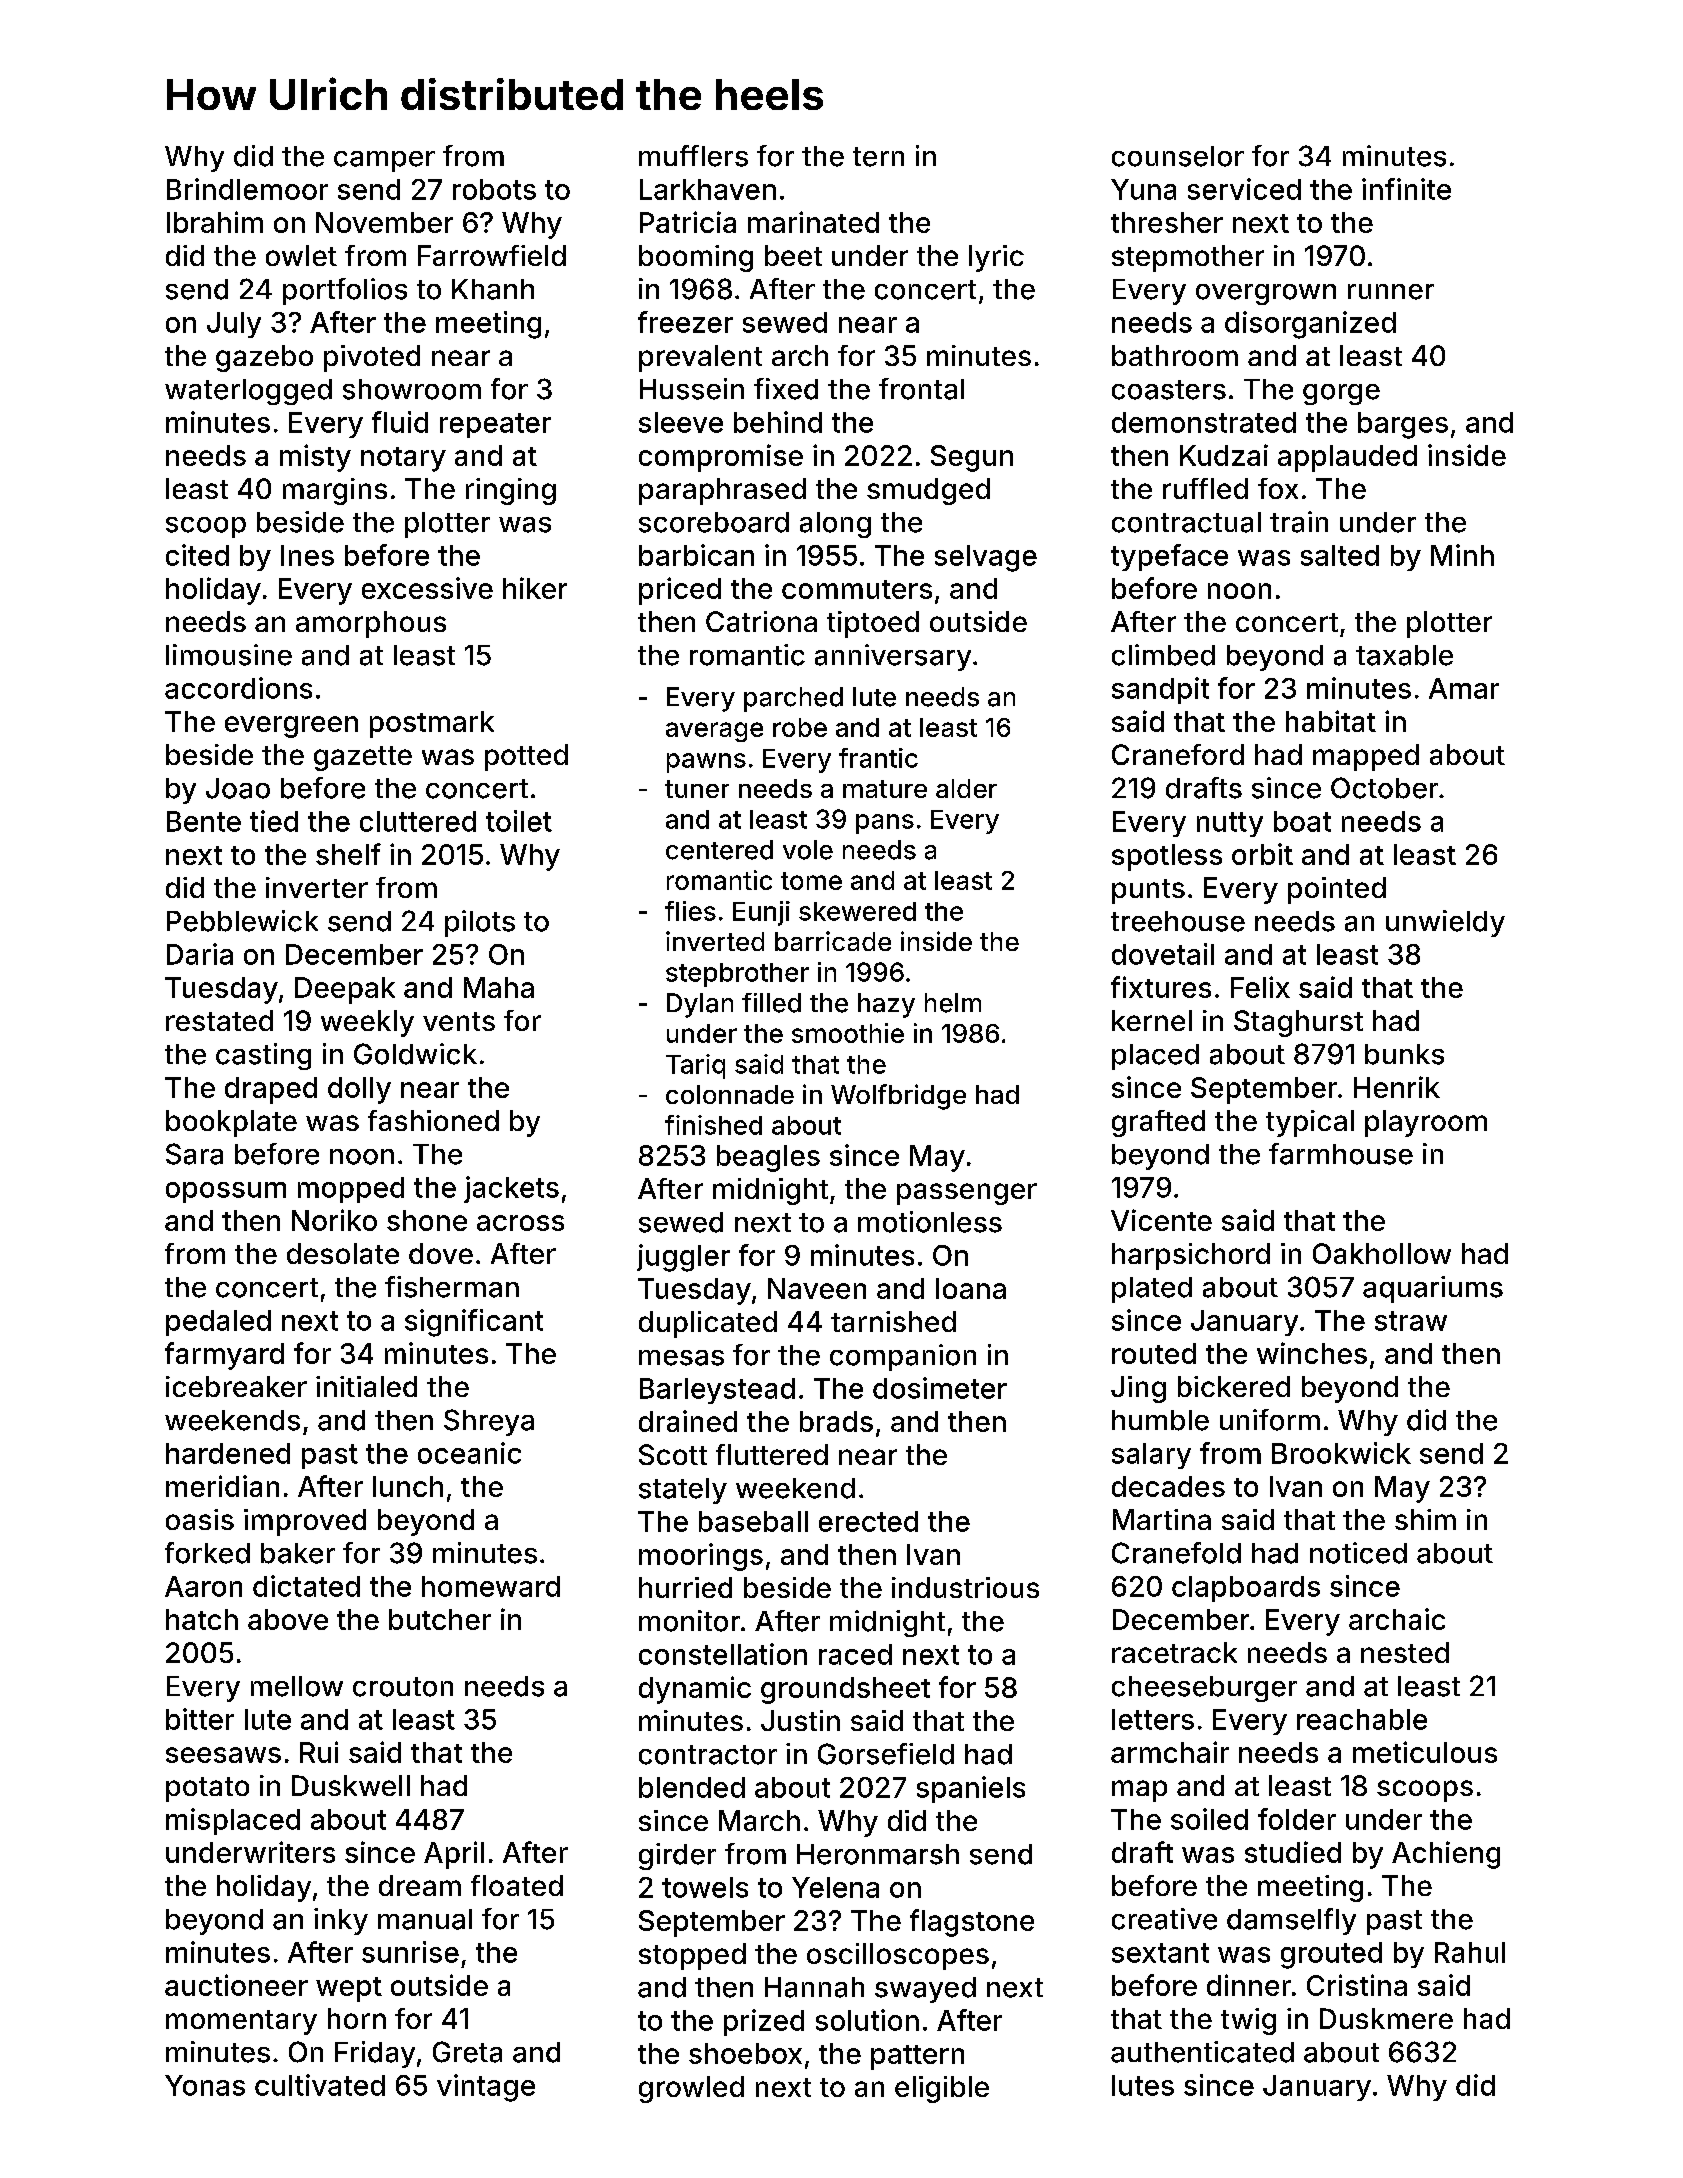  What do you see at coordinates (1178, 156) in the screenshot?
I see `counselor` at bounding box center [1178, 156].
